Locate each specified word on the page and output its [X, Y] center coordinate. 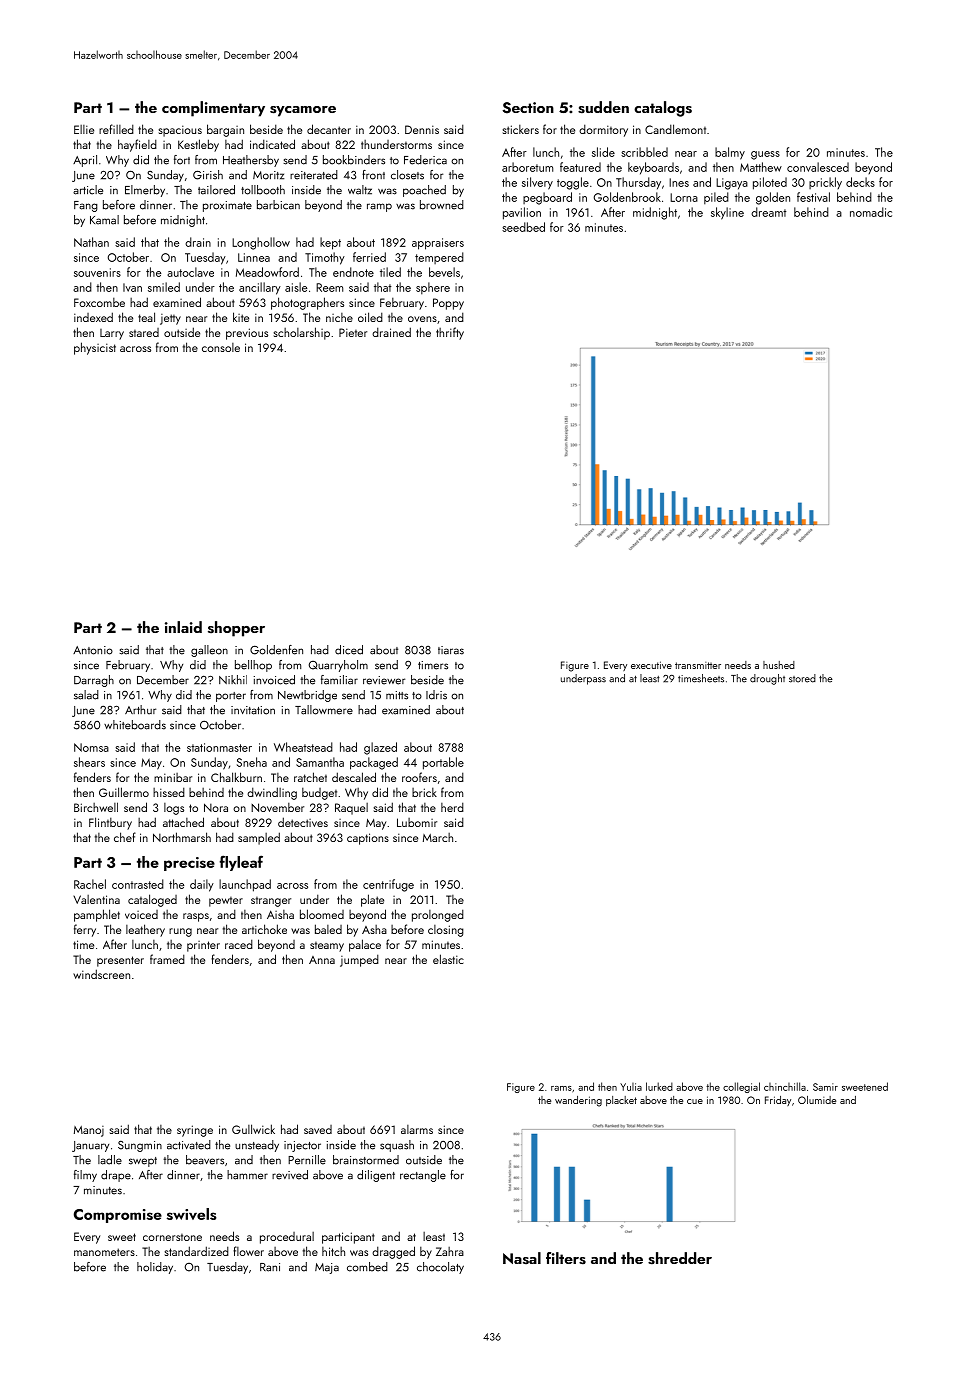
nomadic [871, 212]
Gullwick [253, 1129]
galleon [209, 651]
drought [767, 679]
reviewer [384, 680]
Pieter [353, 332]
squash [397, 1146]
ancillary [260, 288]
